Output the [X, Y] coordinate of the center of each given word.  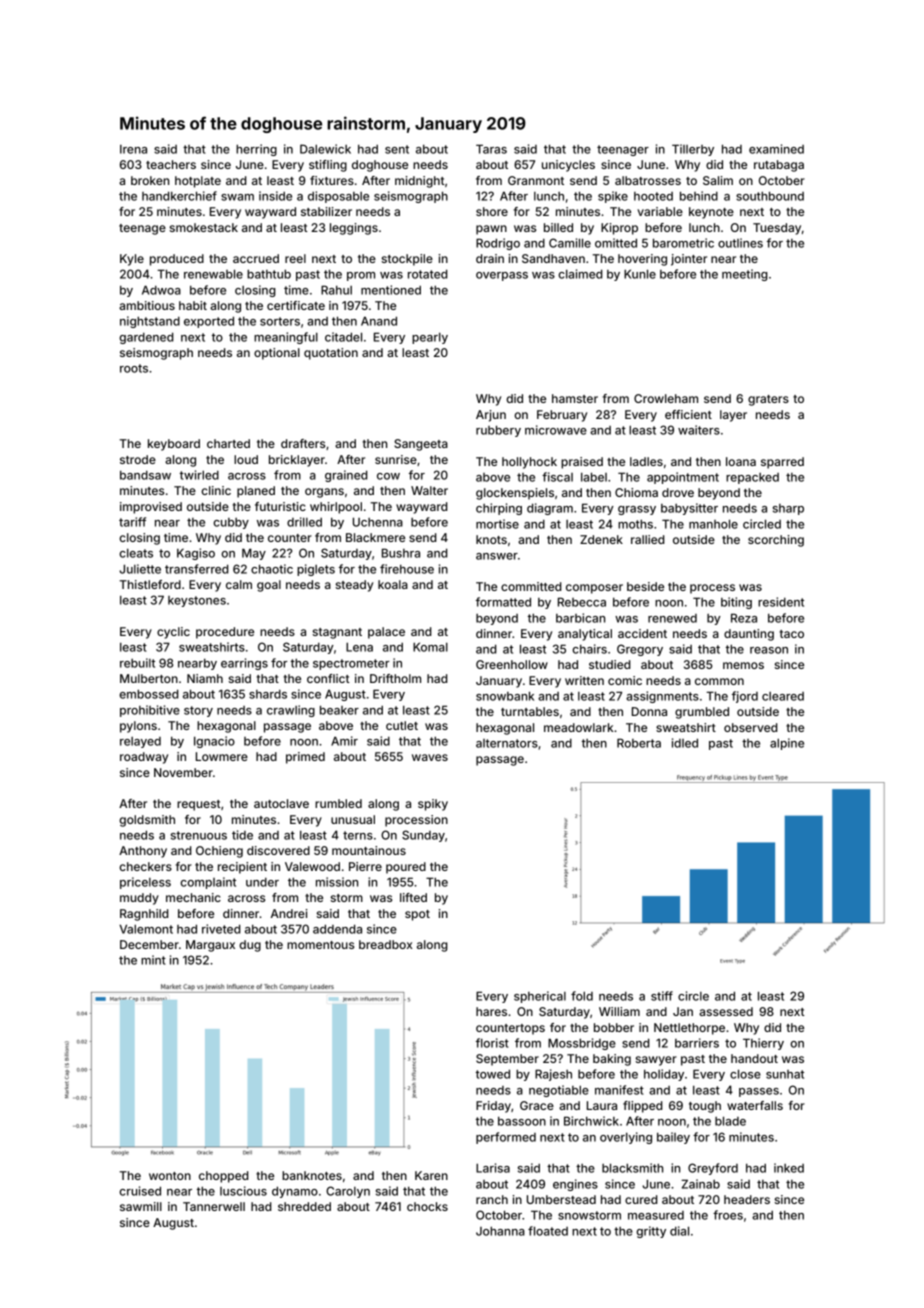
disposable [338, 197]
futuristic [280, 506]
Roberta [639, 743]
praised [582, 463]
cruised [140, 1191]
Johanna [500, 1231]
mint [153, 960]
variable [660, 211]
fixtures [332, 180]
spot [417, 915]
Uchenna [378, 522]
